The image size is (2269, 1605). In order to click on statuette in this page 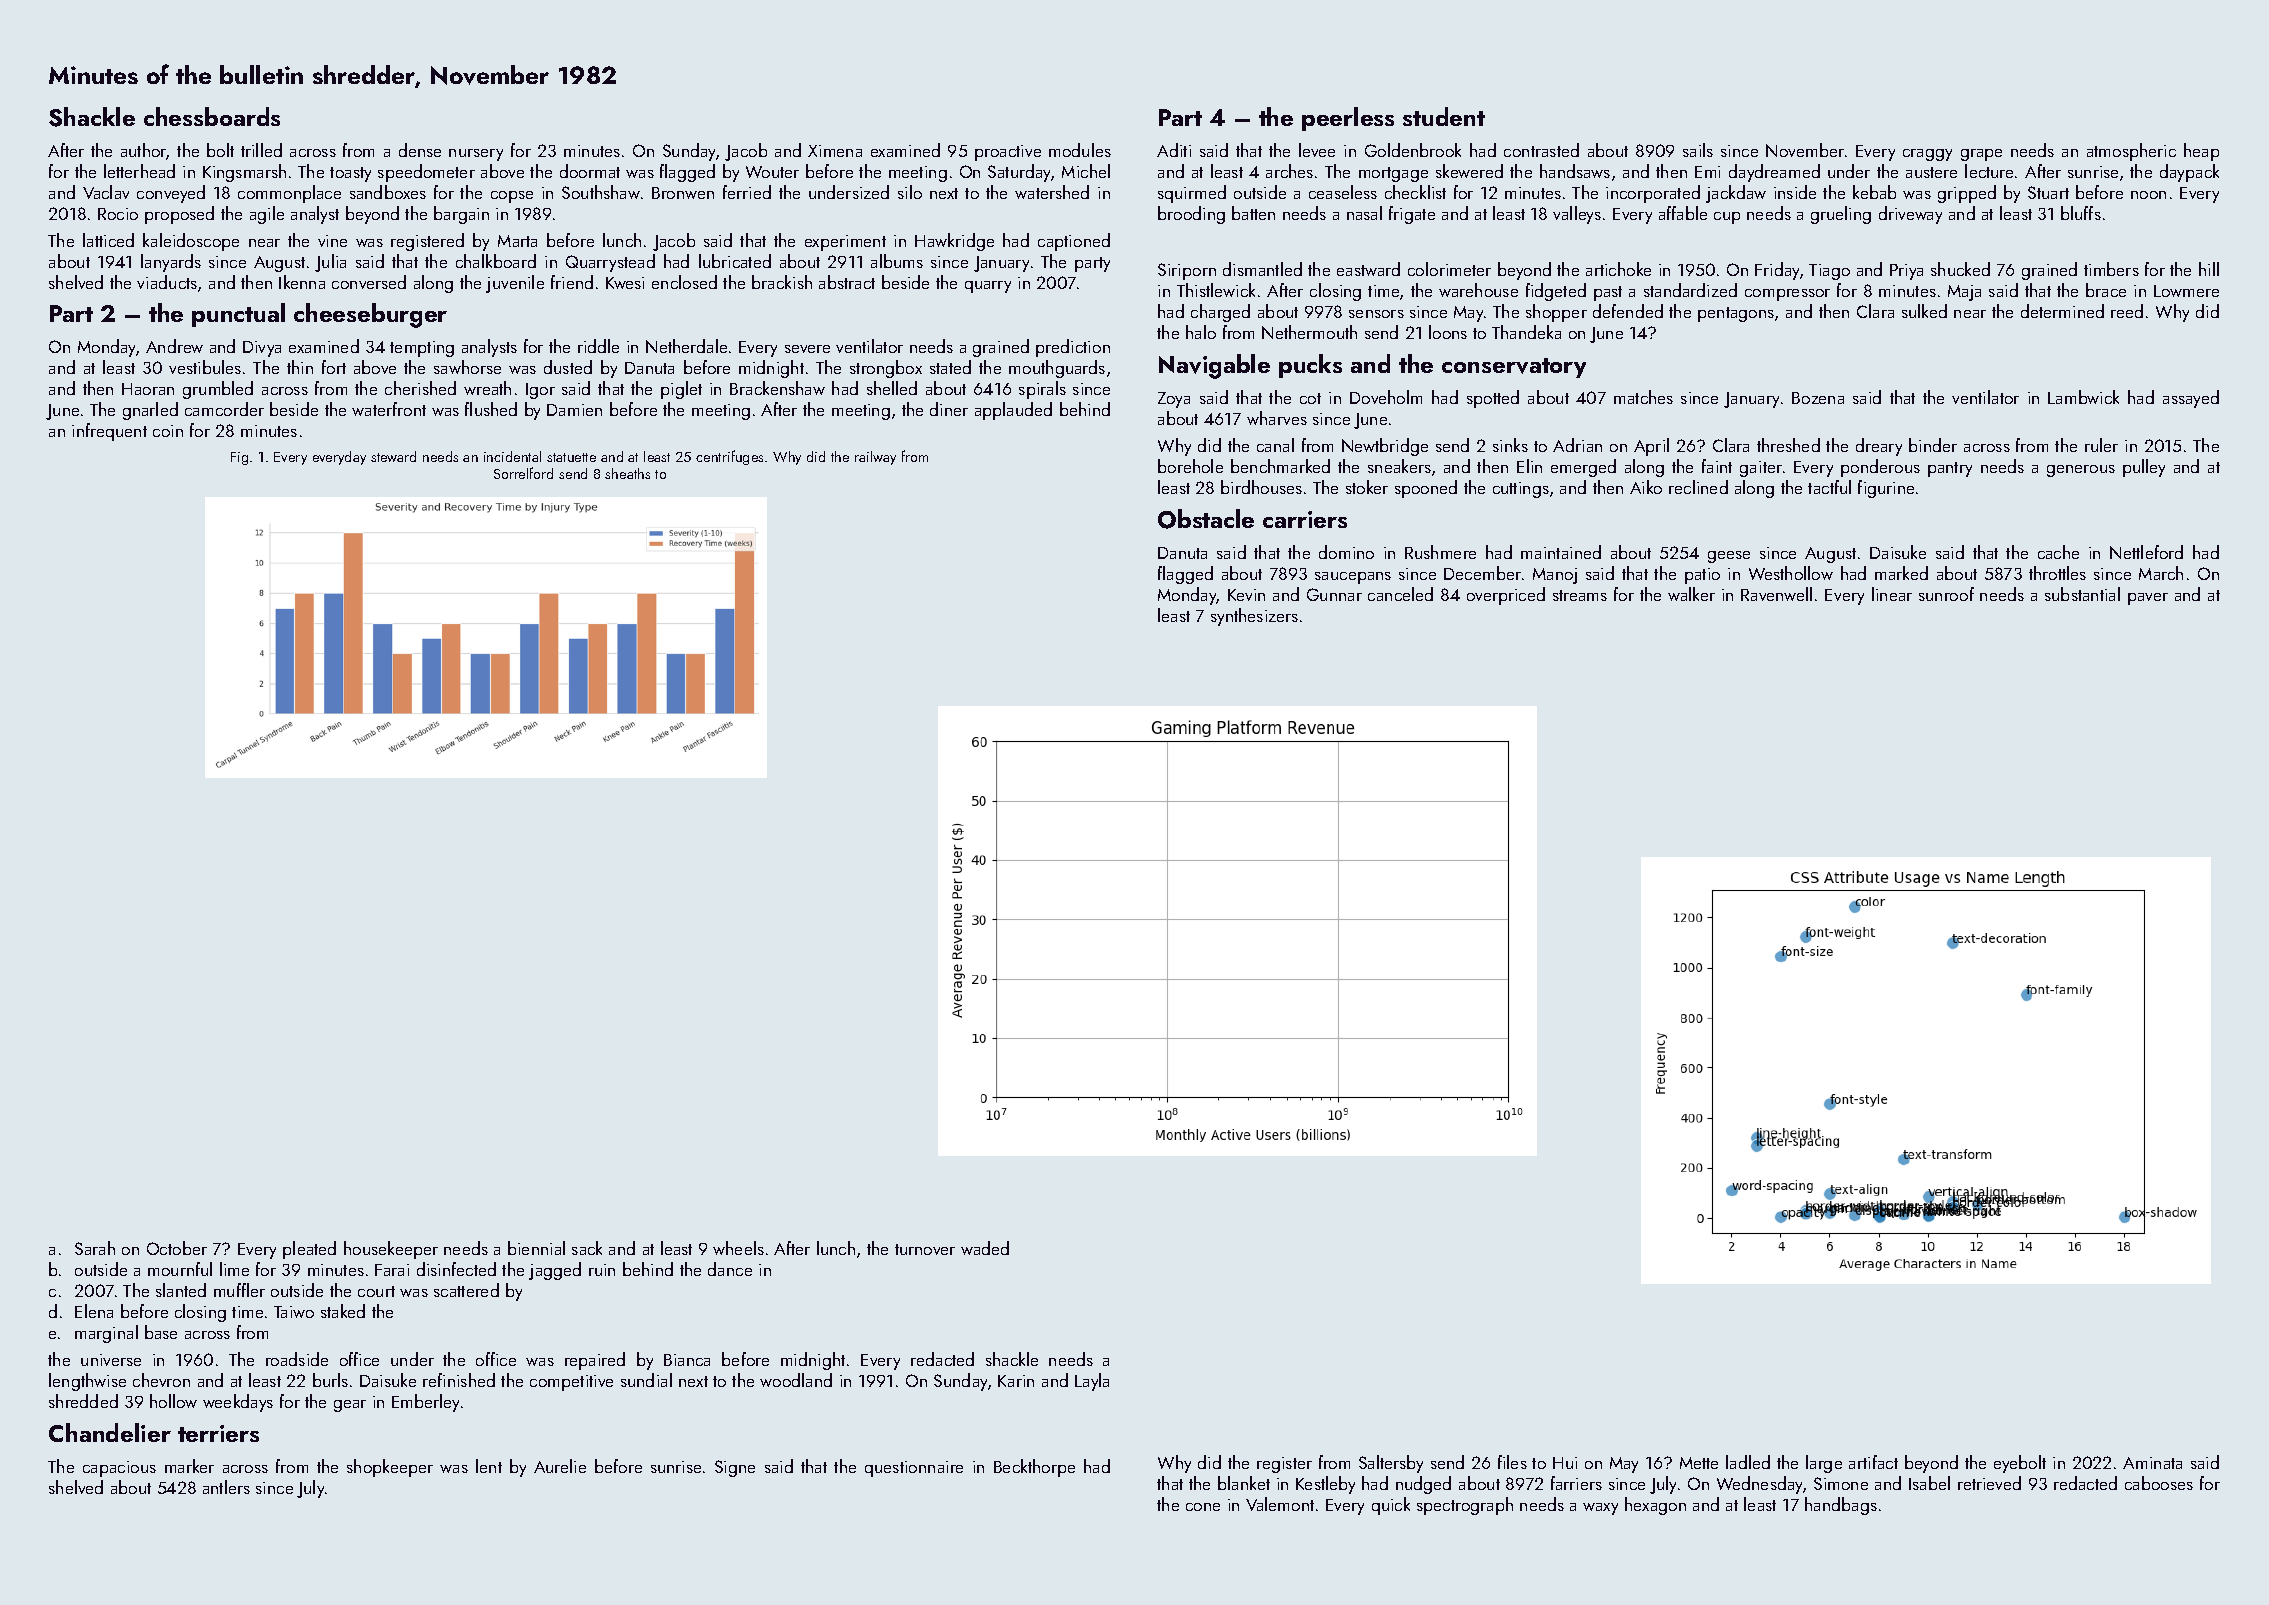, I will do `click(571, 457)`.
